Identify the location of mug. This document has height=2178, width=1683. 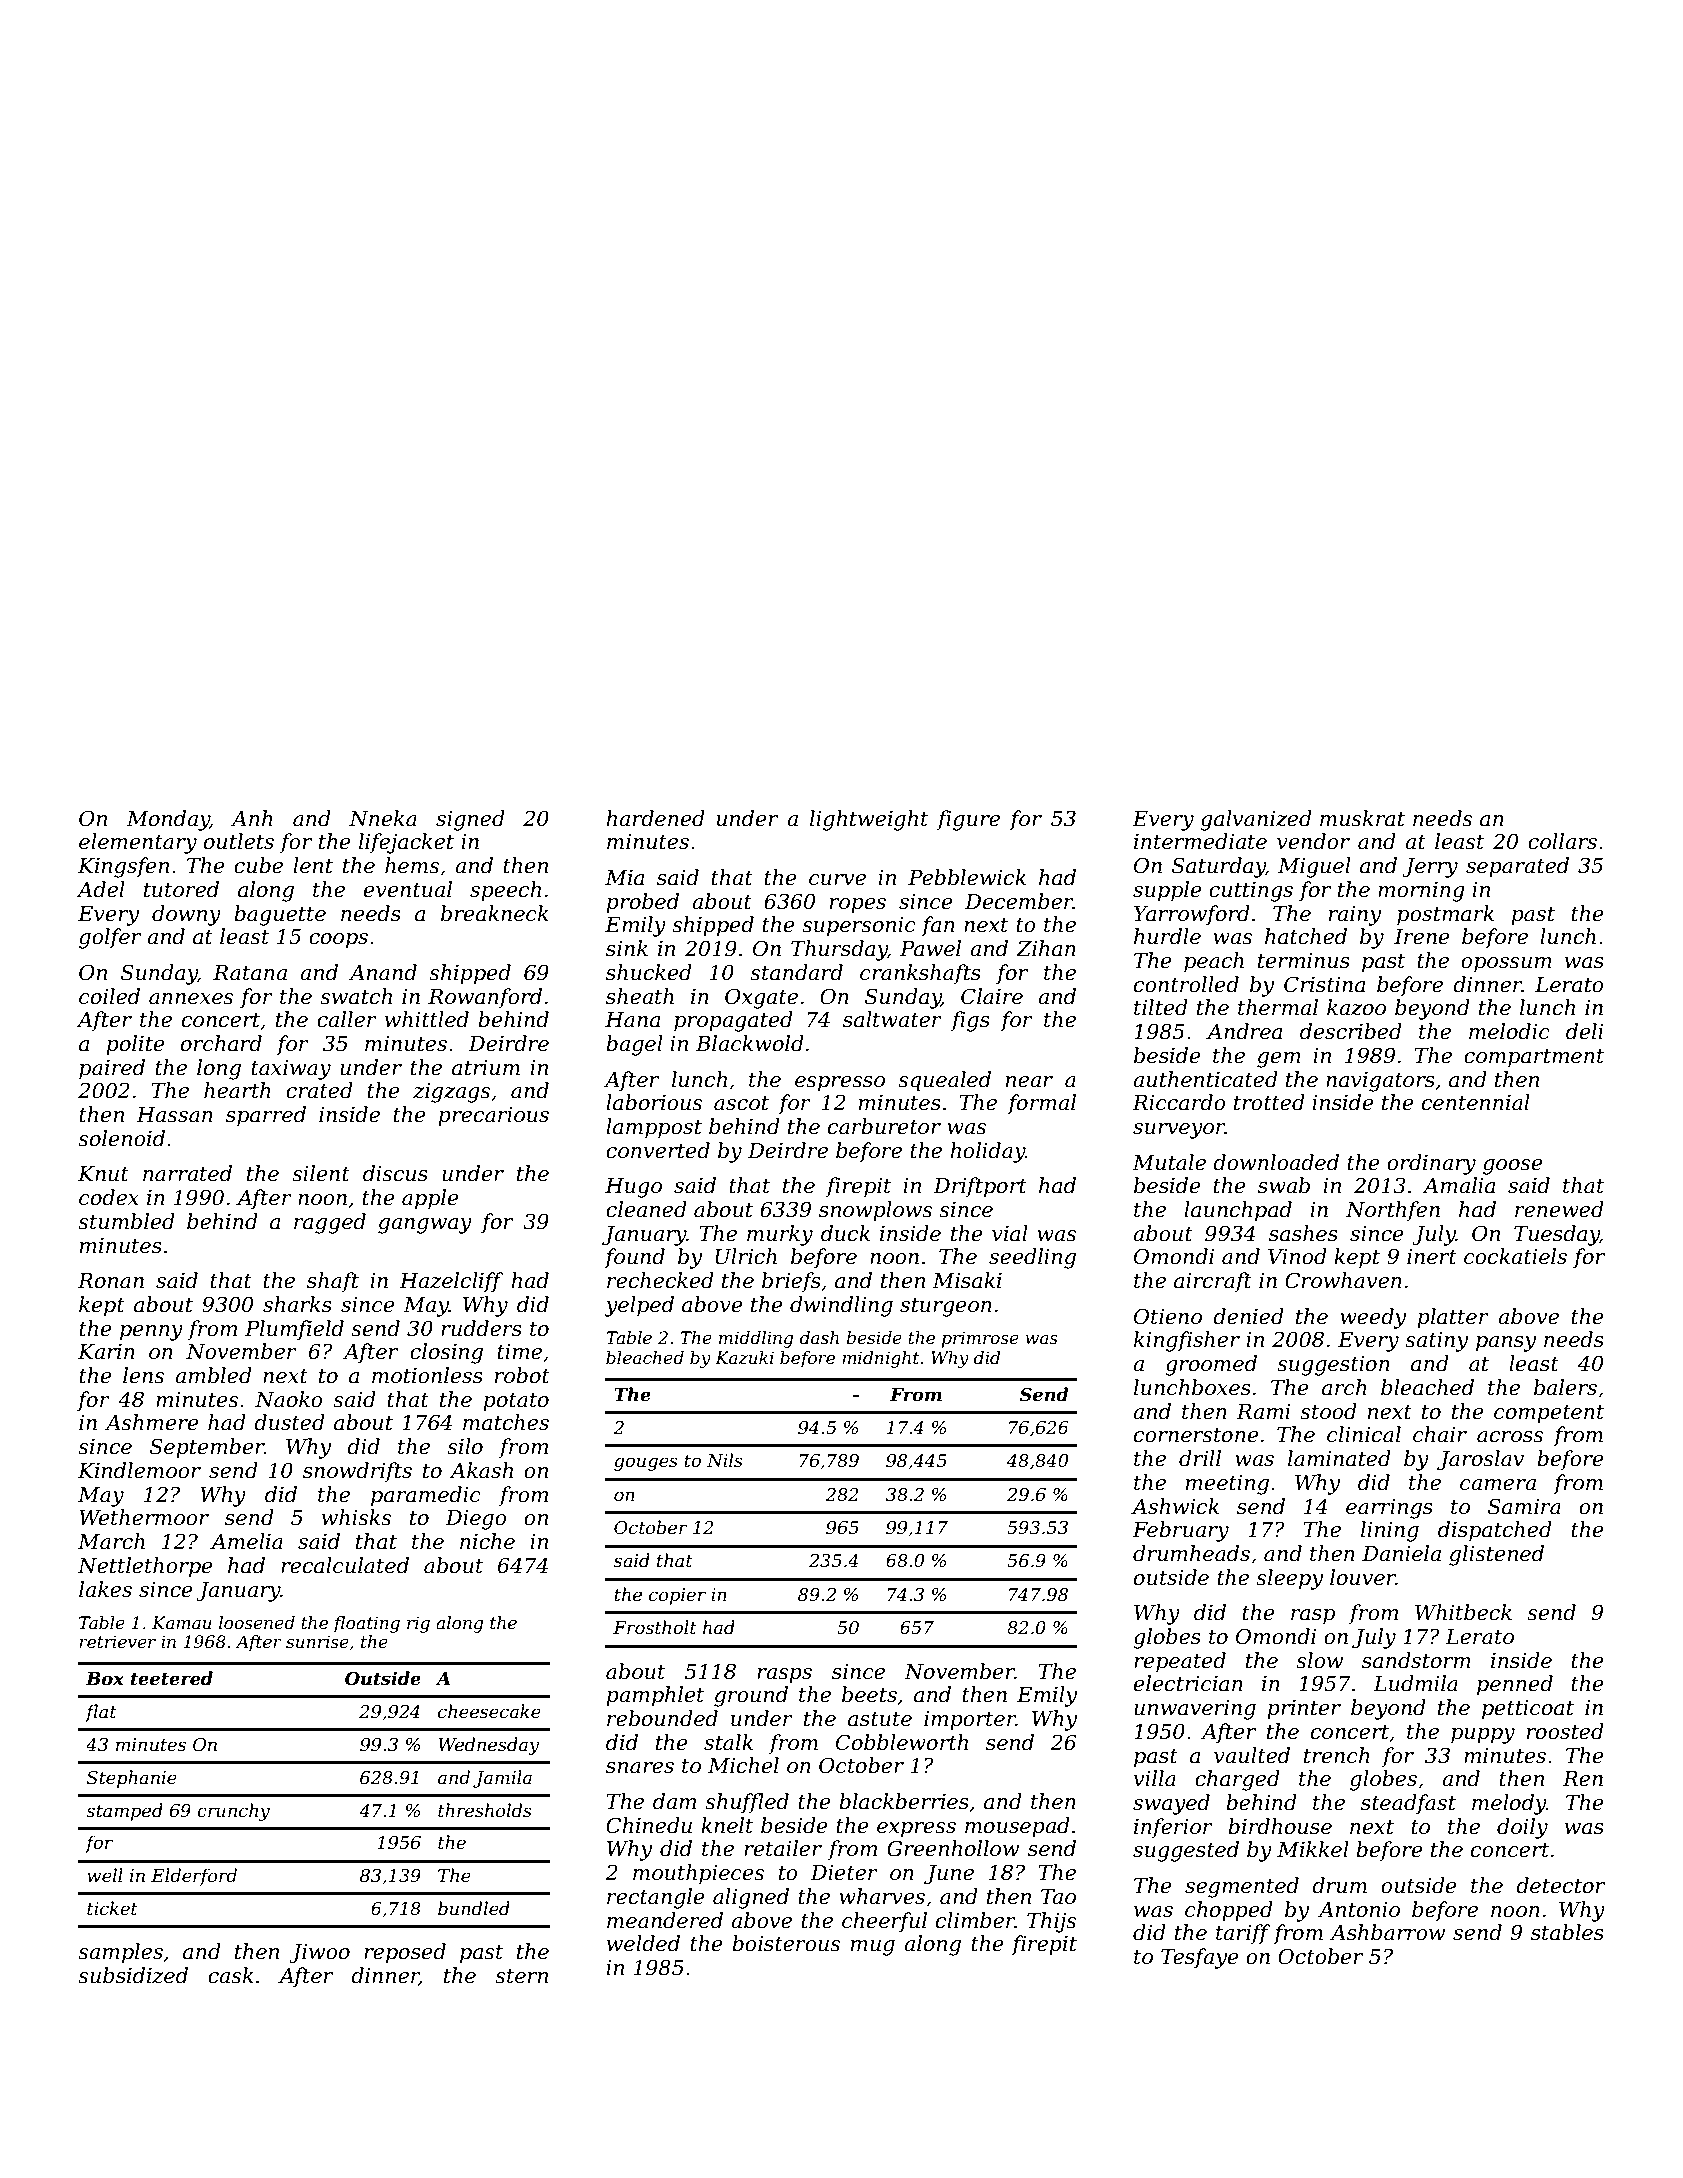
(873, 1948).
